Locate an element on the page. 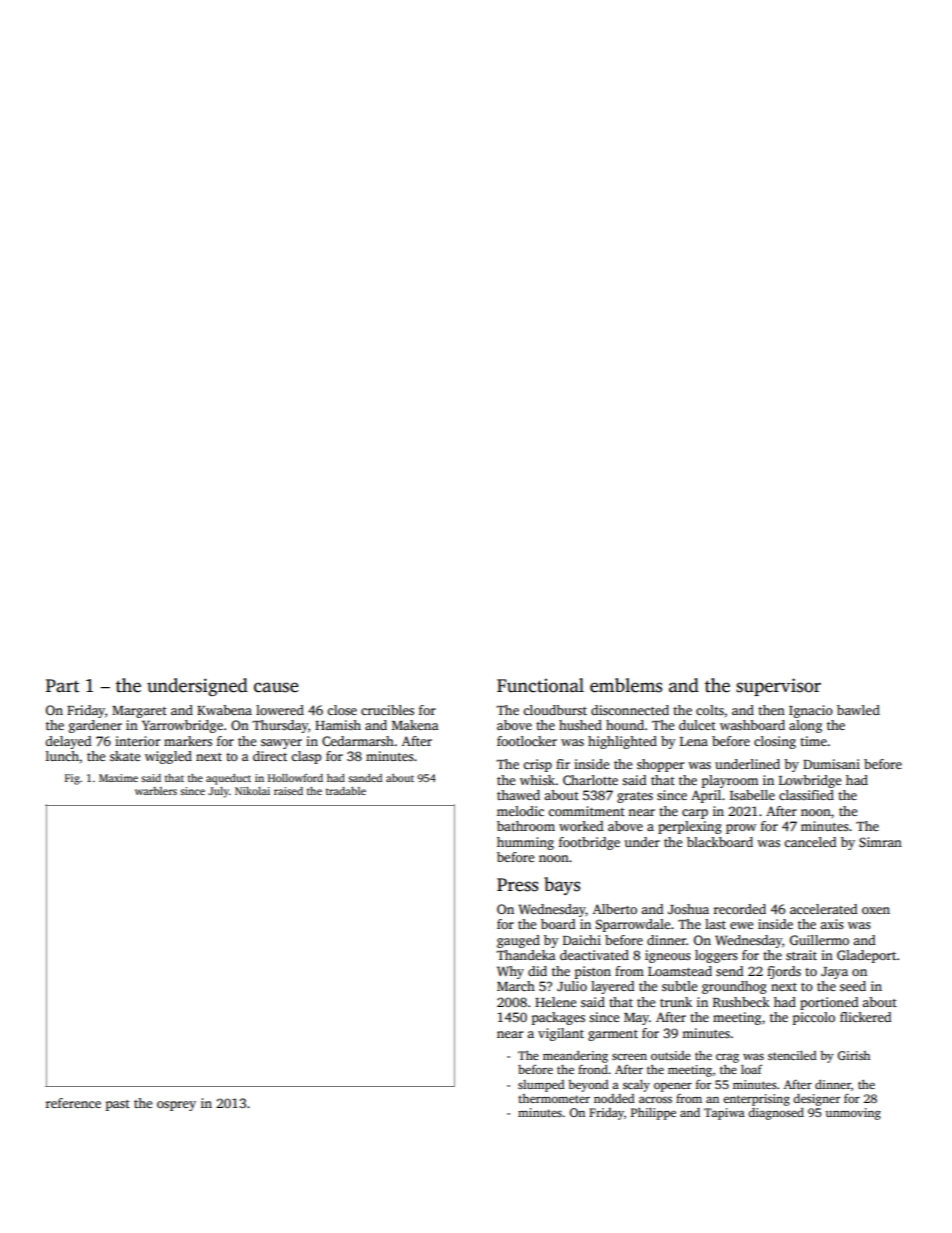 The width and height of the image is (952, 1233). crucibles is located at coordinates (387, 710).
